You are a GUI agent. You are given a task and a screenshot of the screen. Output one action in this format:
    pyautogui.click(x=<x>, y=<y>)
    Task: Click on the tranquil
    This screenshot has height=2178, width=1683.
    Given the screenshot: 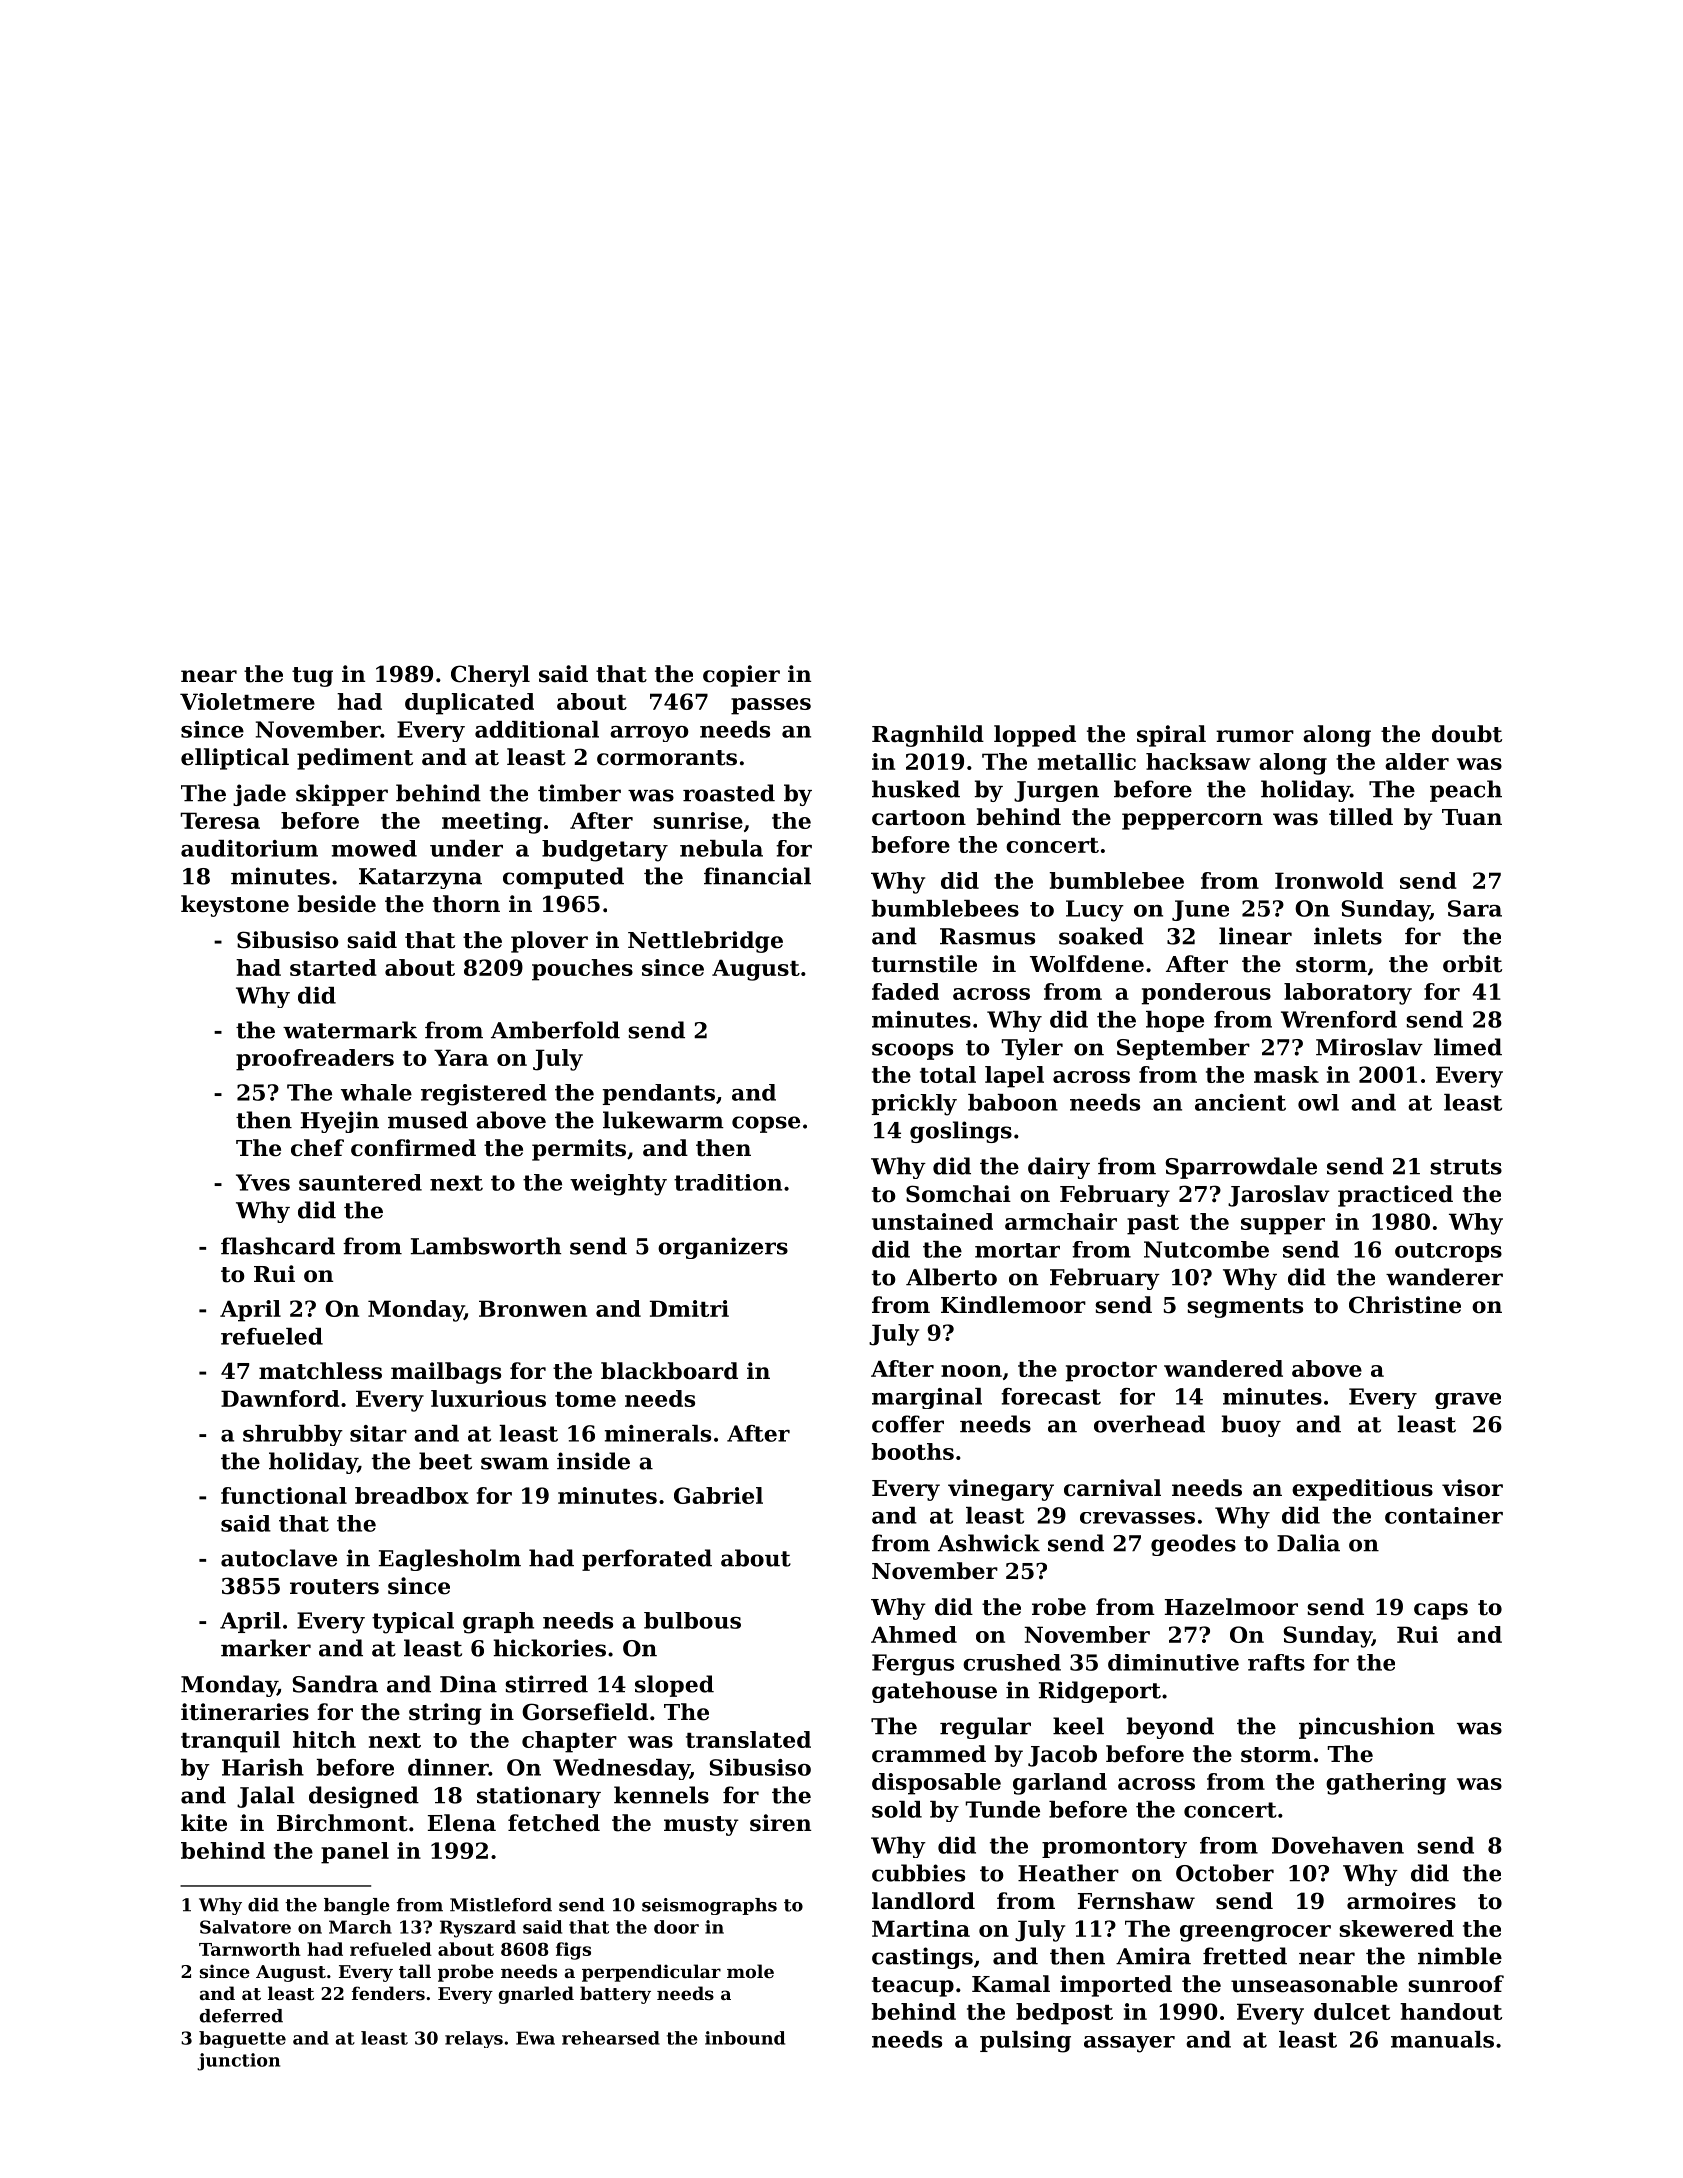 What is the action you would take?
    pyautogui.click(x=230, y=1742)
